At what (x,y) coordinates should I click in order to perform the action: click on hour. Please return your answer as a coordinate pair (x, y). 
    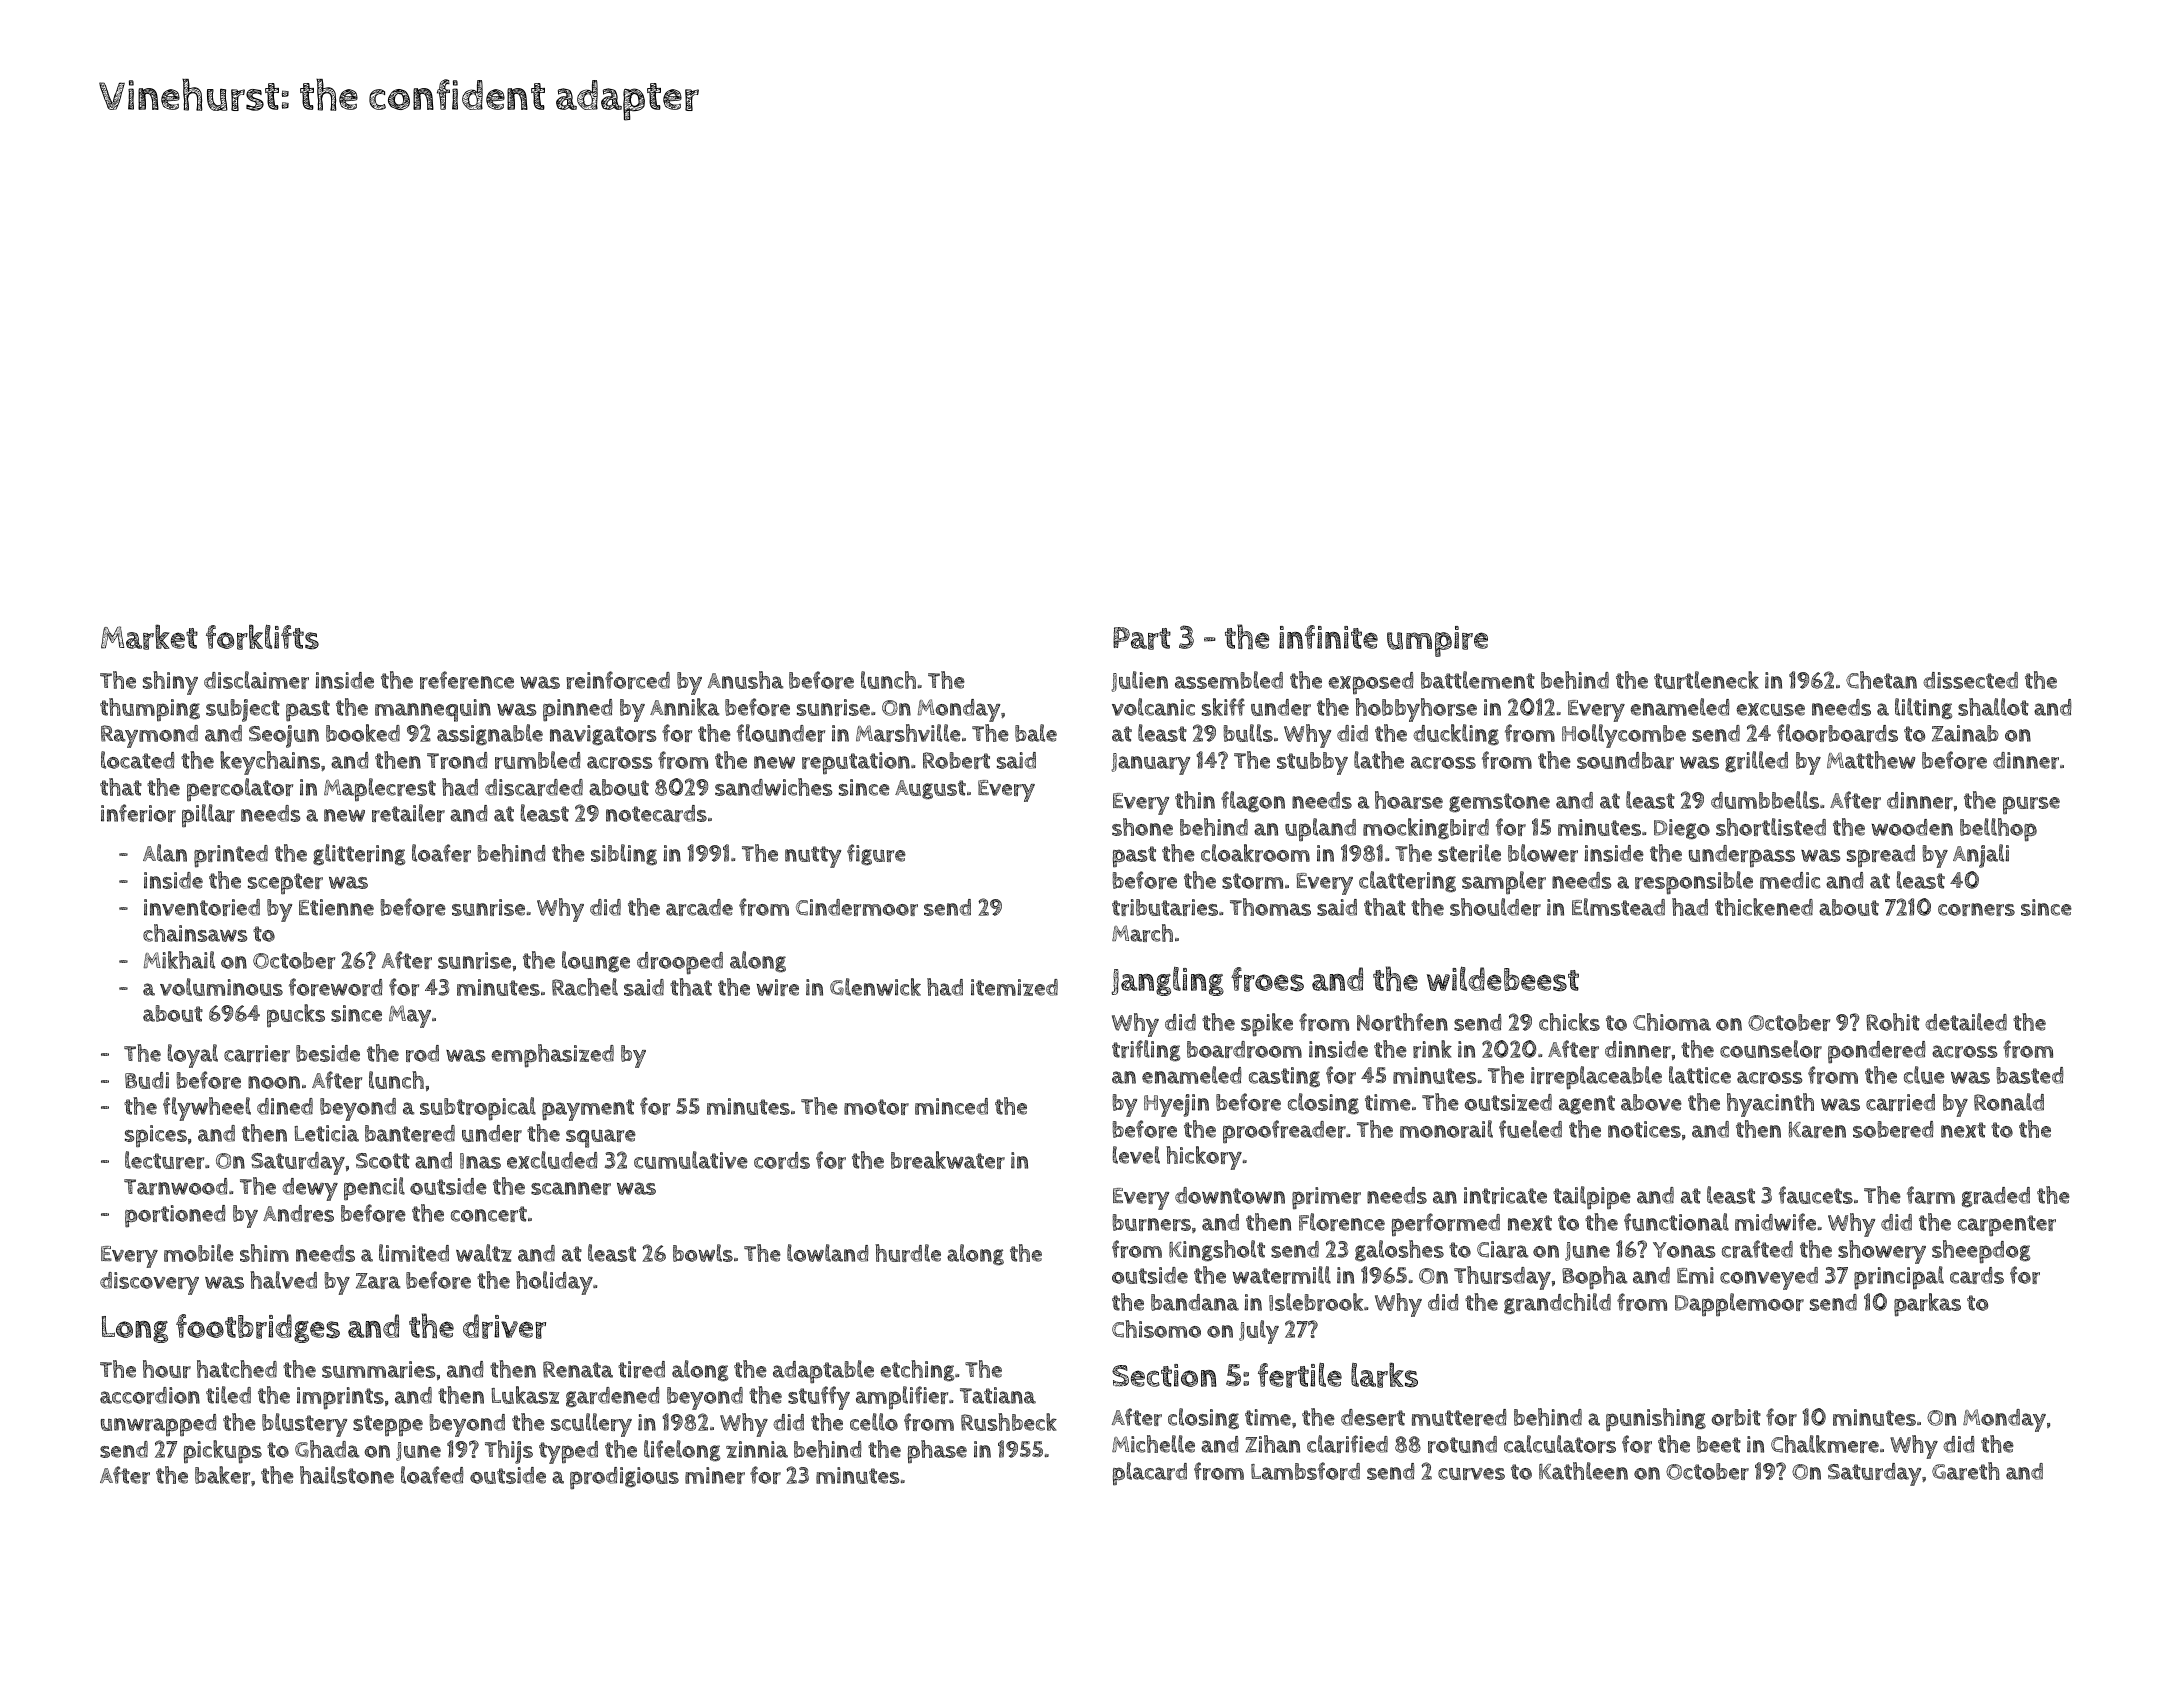
    Looking at the image, I should click on (167, 1369).
